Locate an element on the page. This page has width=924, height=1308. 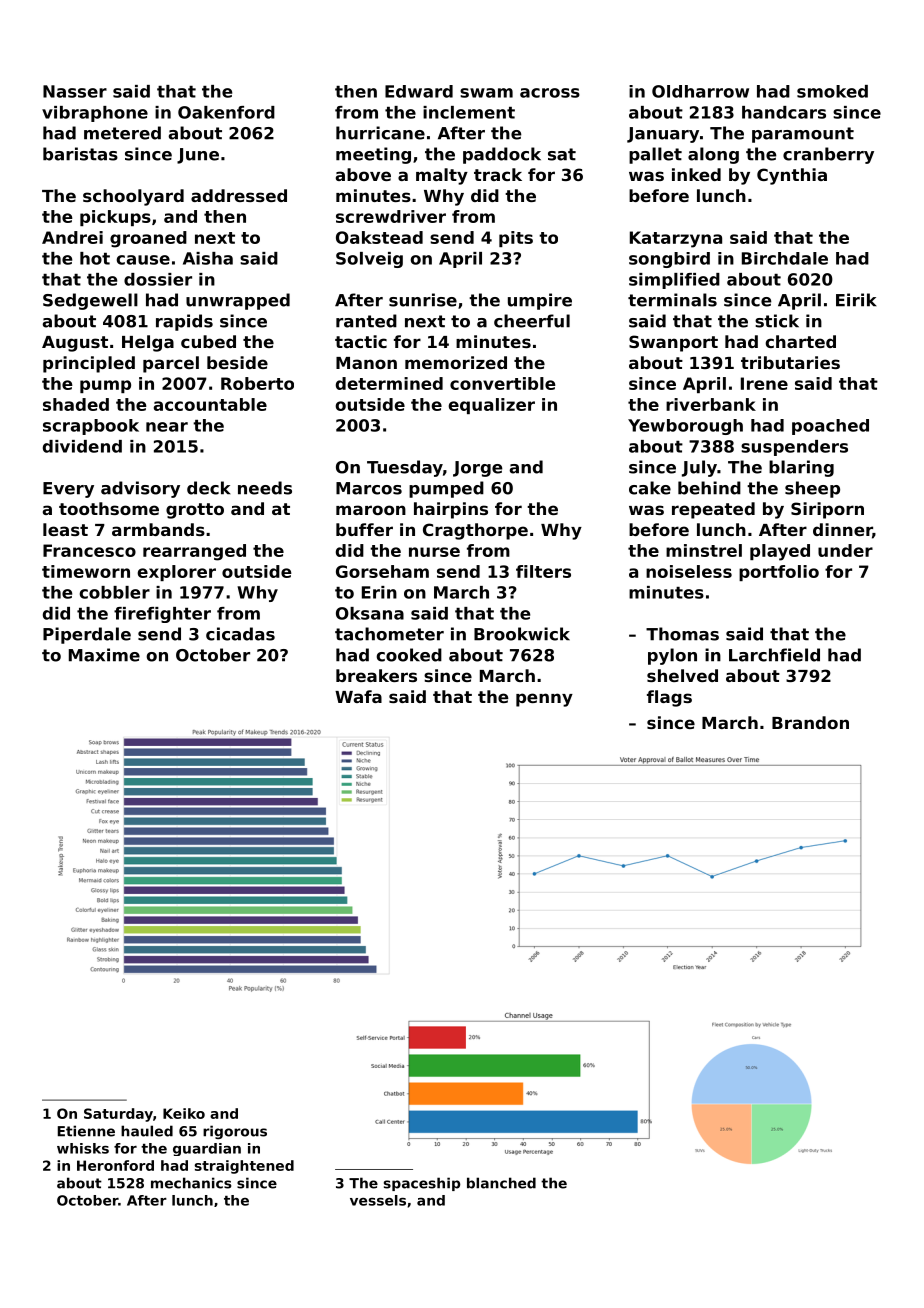
blanched is located at coordinates (501, 1183).
